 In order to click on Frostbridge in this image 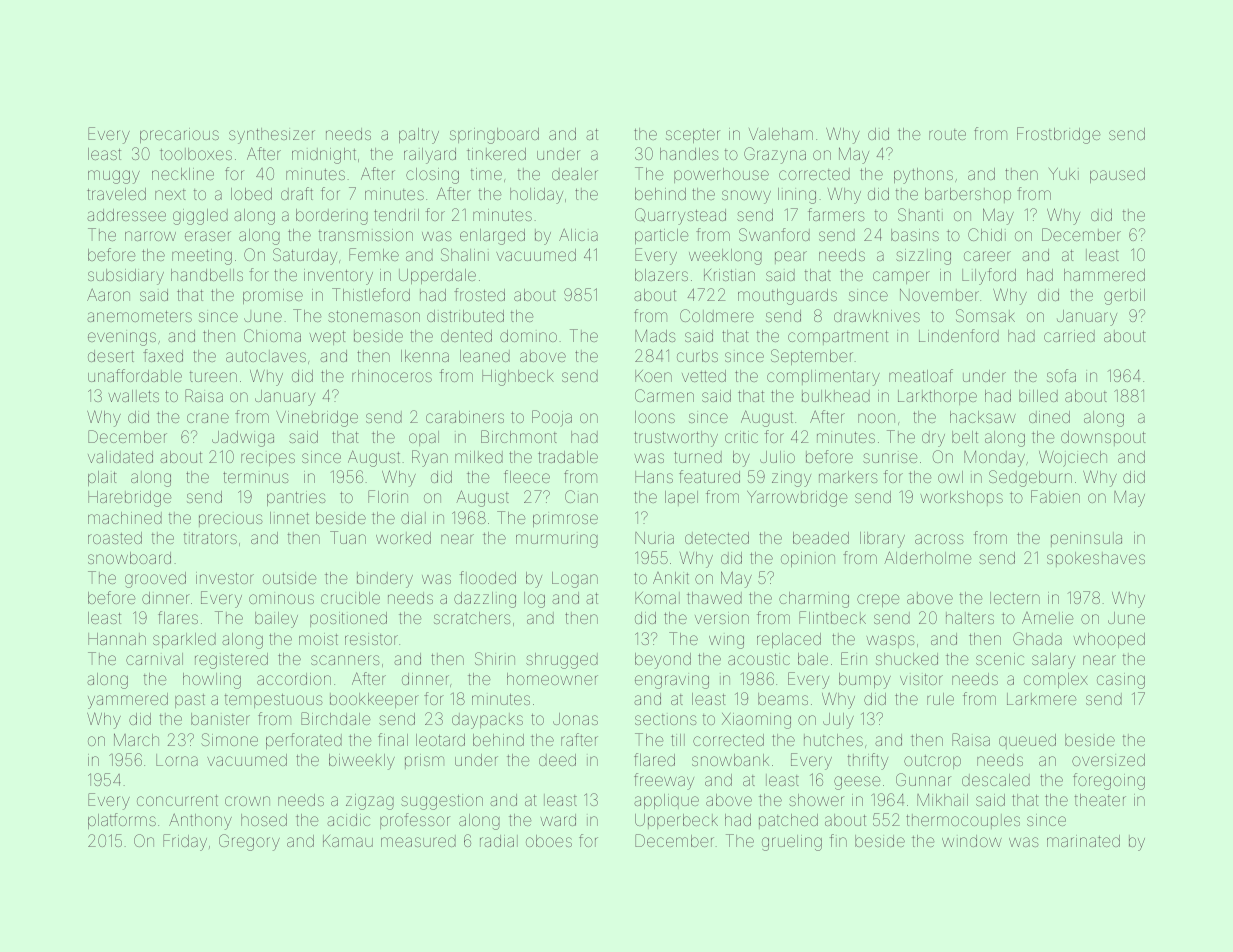, I will do `click(1058, 135)`.
